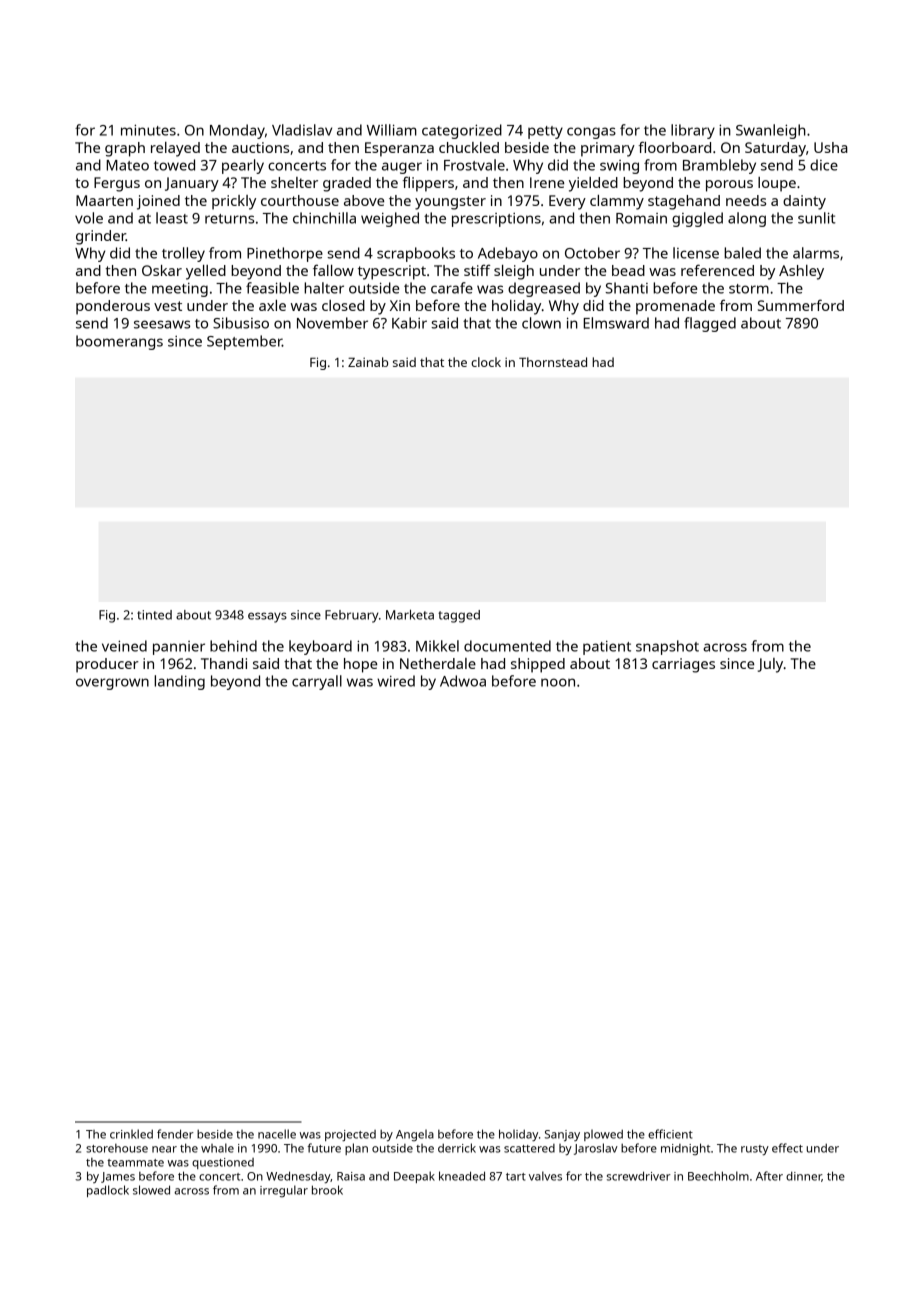 Image resolution: width=924 pixels, height=1308 pixels. Describe the element at coordinates (113, 307) in the image. I see `ponderous` at that location.
